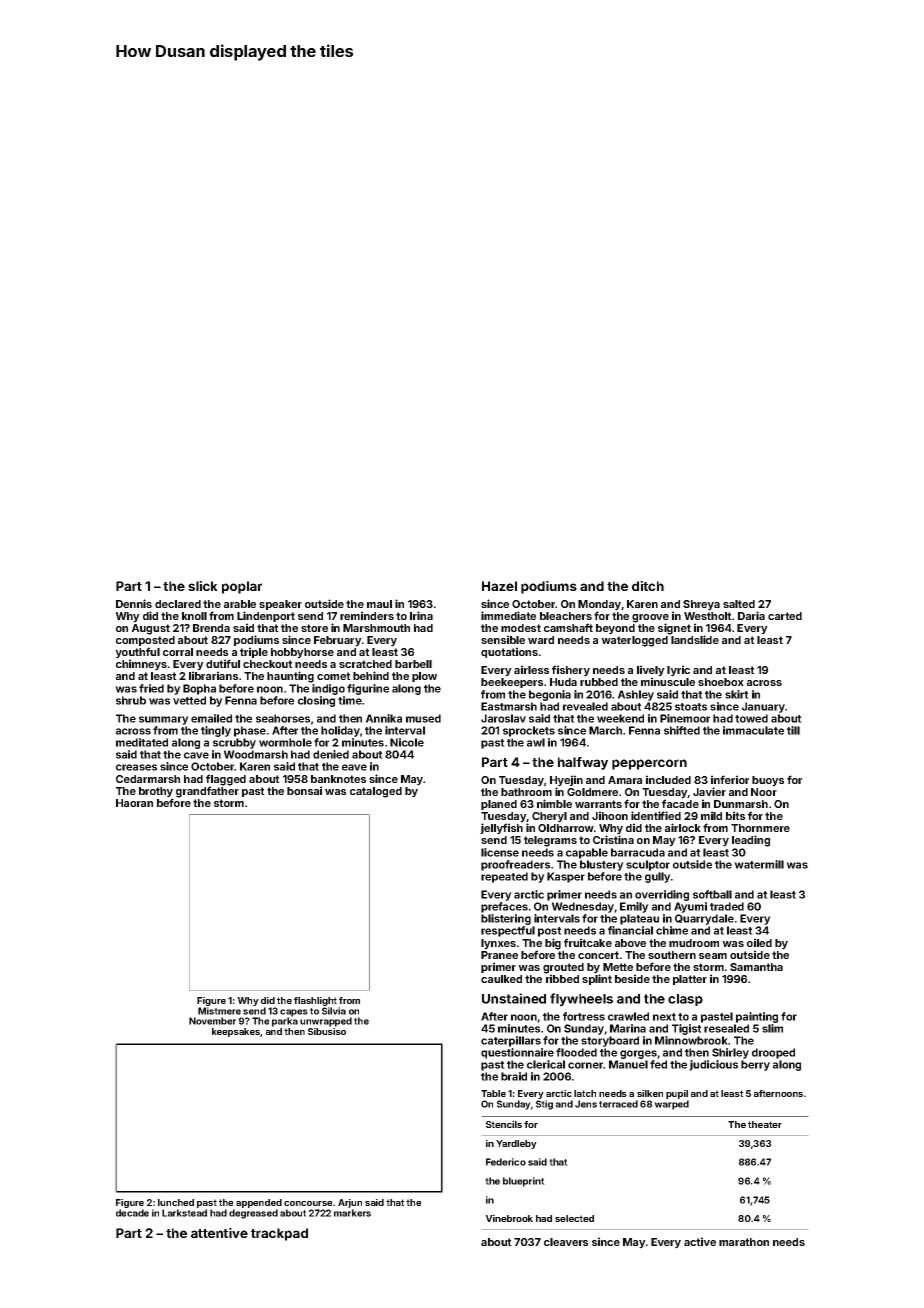 The image size is (924, 1308). I want to click on active, so click(700, 1241).
